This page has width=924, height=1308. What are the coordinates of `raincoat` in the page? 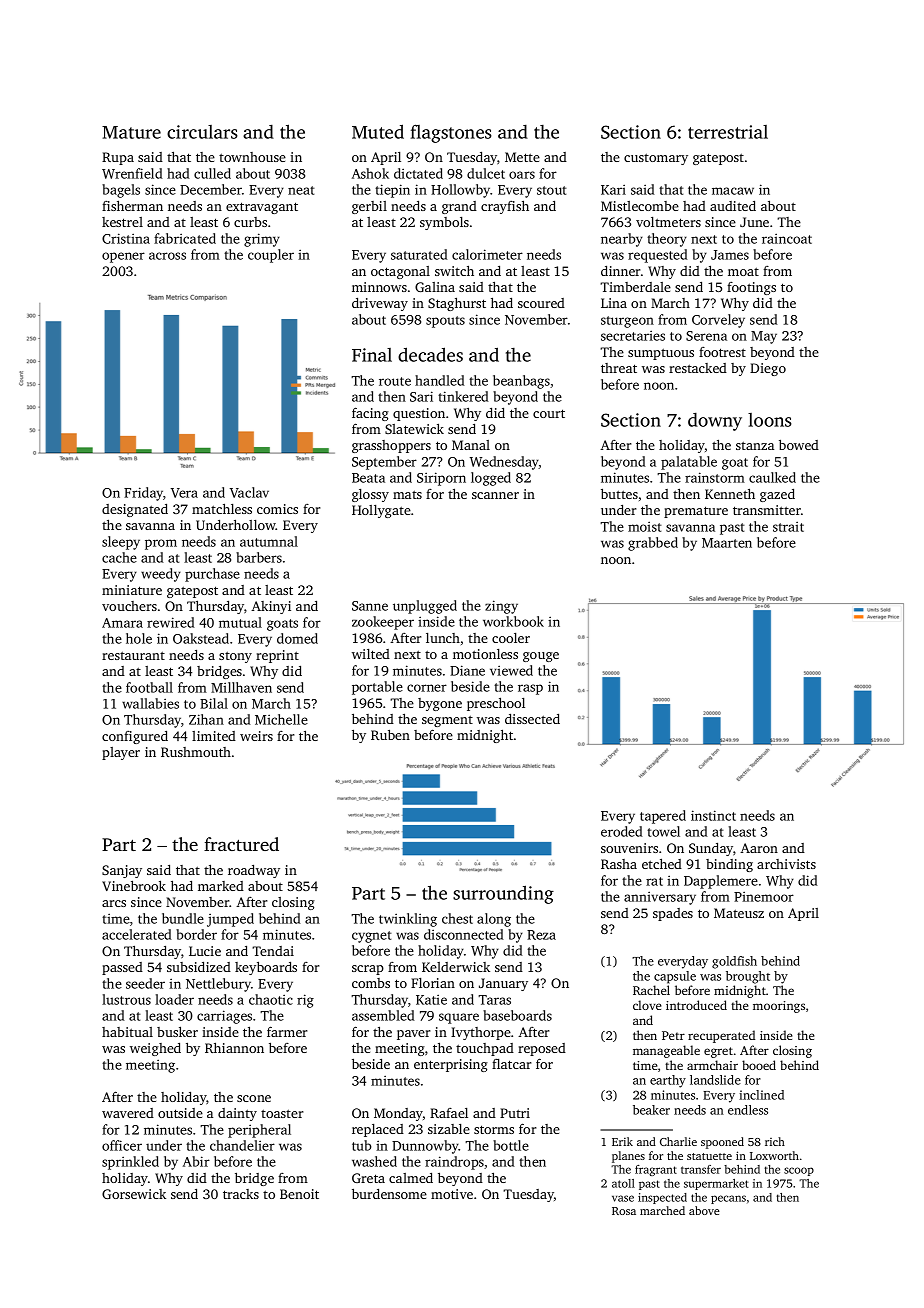 It's located at (787, 238).
